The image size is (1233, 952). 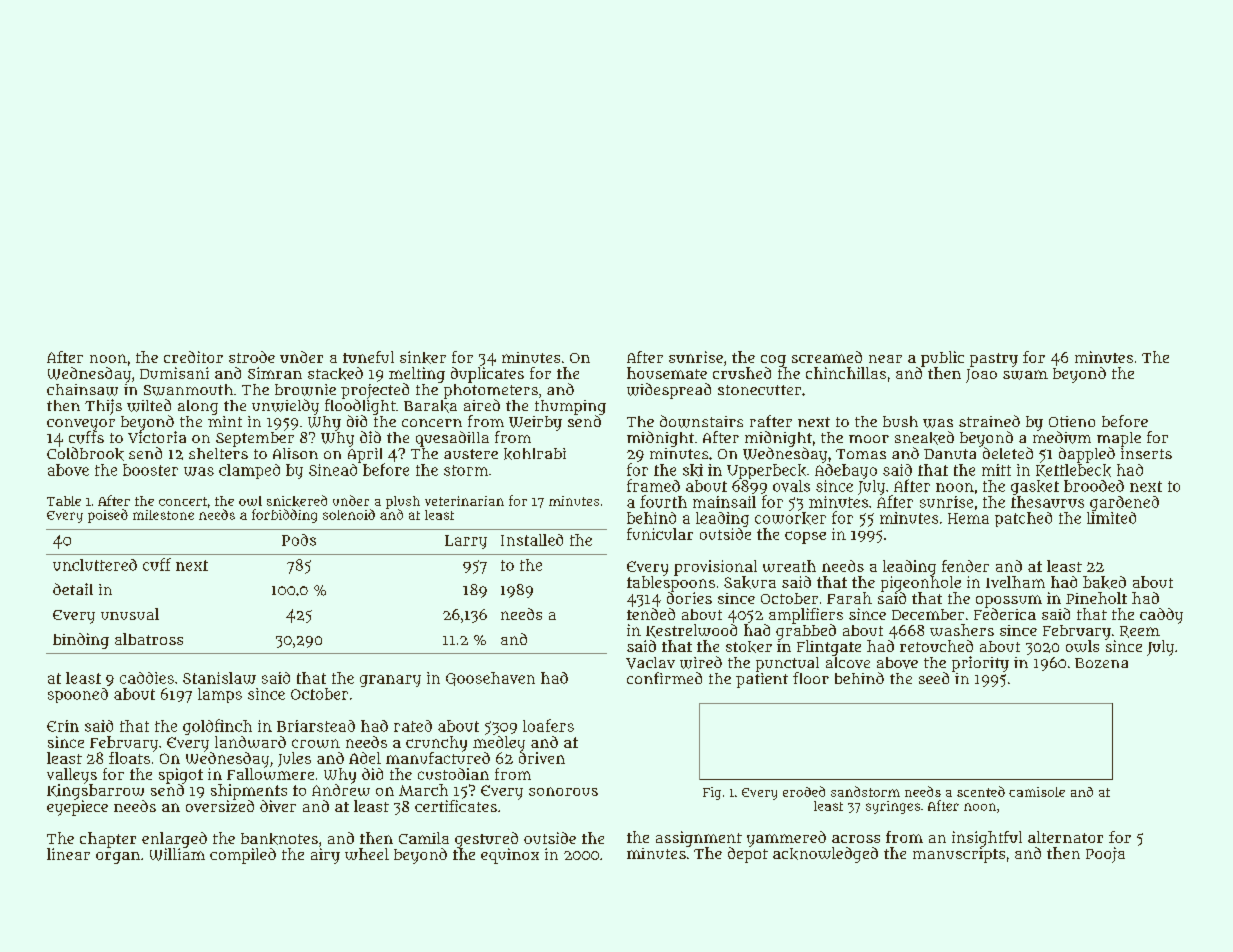 What do you see at coordinates (667, 373) in the image?
I see `housemate` at bounding box center [667, 373].
